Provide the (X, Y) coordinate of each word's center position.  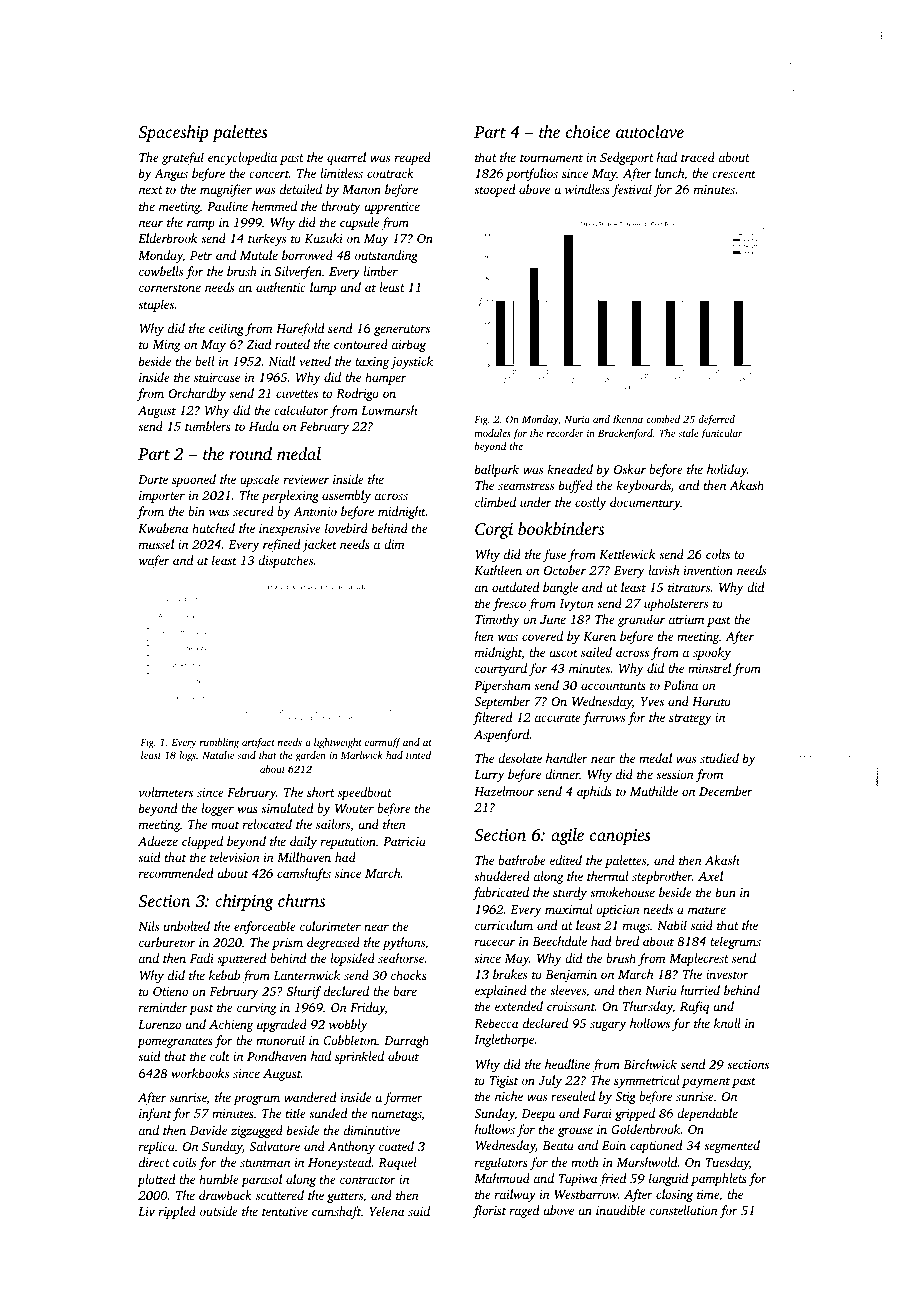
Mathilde (654, 791)
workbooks (200, 1073)
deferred (716, 420)
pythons (403, 943)
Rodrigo (357, 394)
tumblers (208, 426)
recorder (565, 433)
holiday (727, 470)
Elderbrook (167, 238)
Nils (148, 926)
